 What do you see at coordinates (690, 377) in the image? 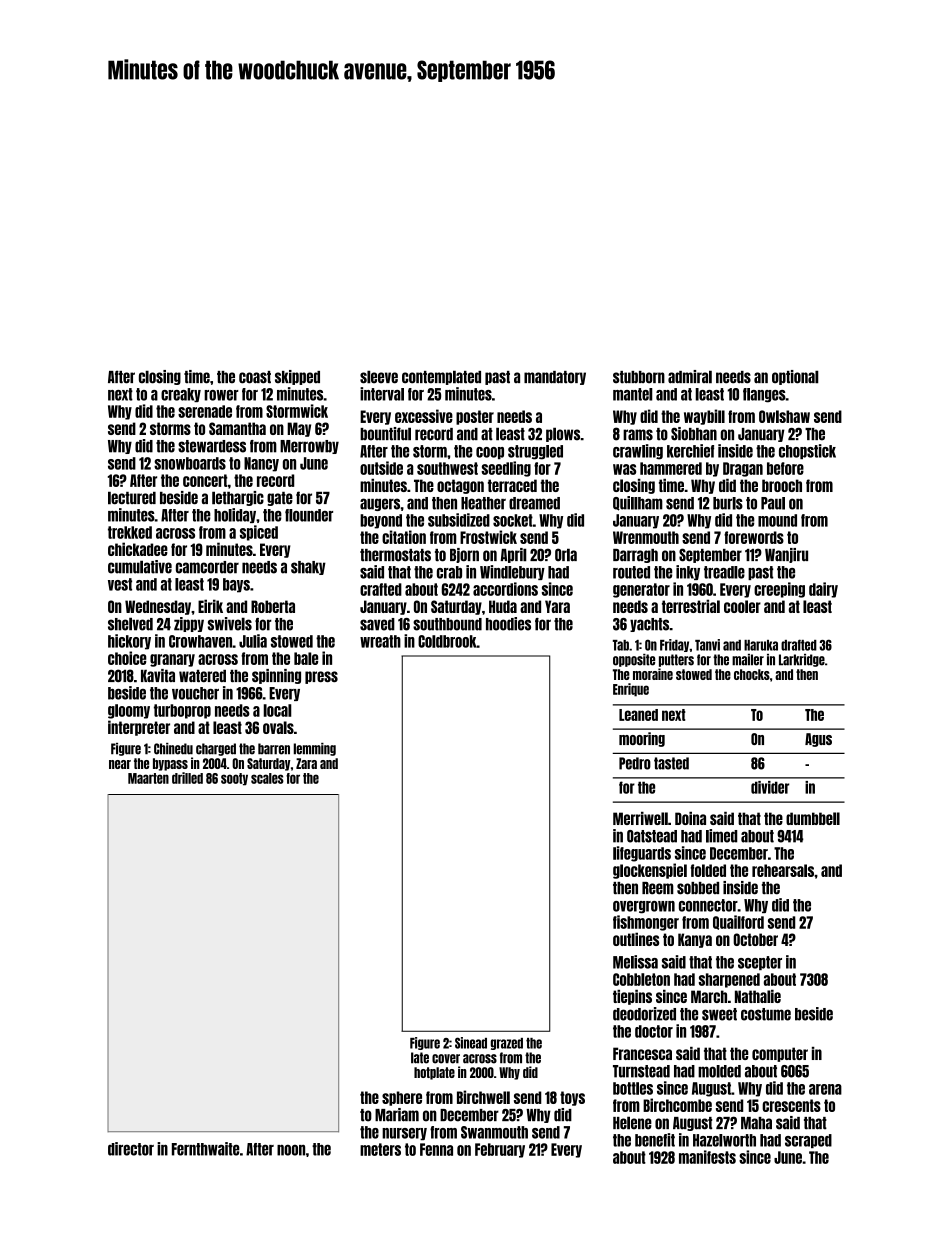
I see `admiral` at bounding box center [690, 377].
